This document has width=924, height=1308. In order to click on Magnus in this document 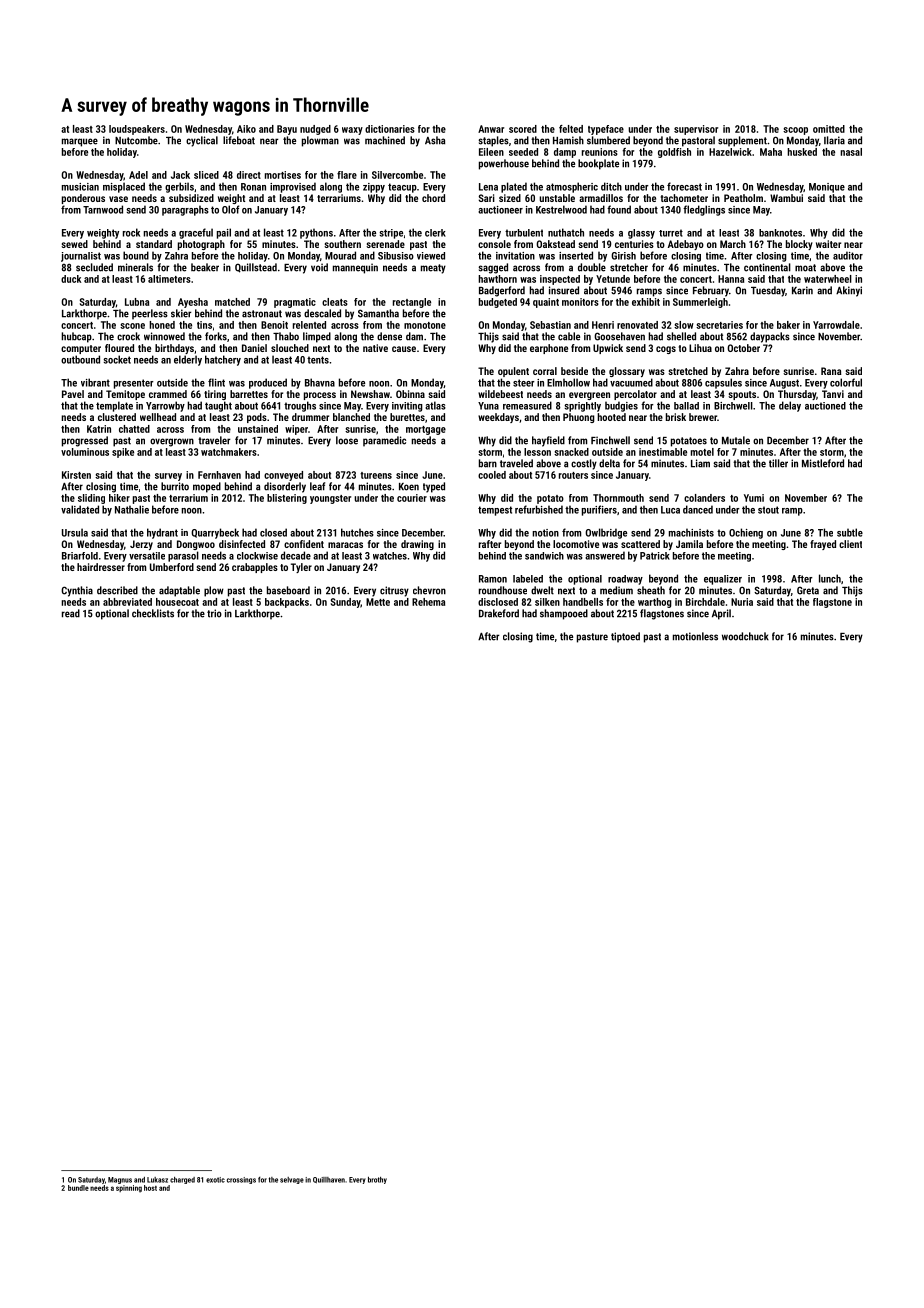, I will do `click(120, 1180)`.
